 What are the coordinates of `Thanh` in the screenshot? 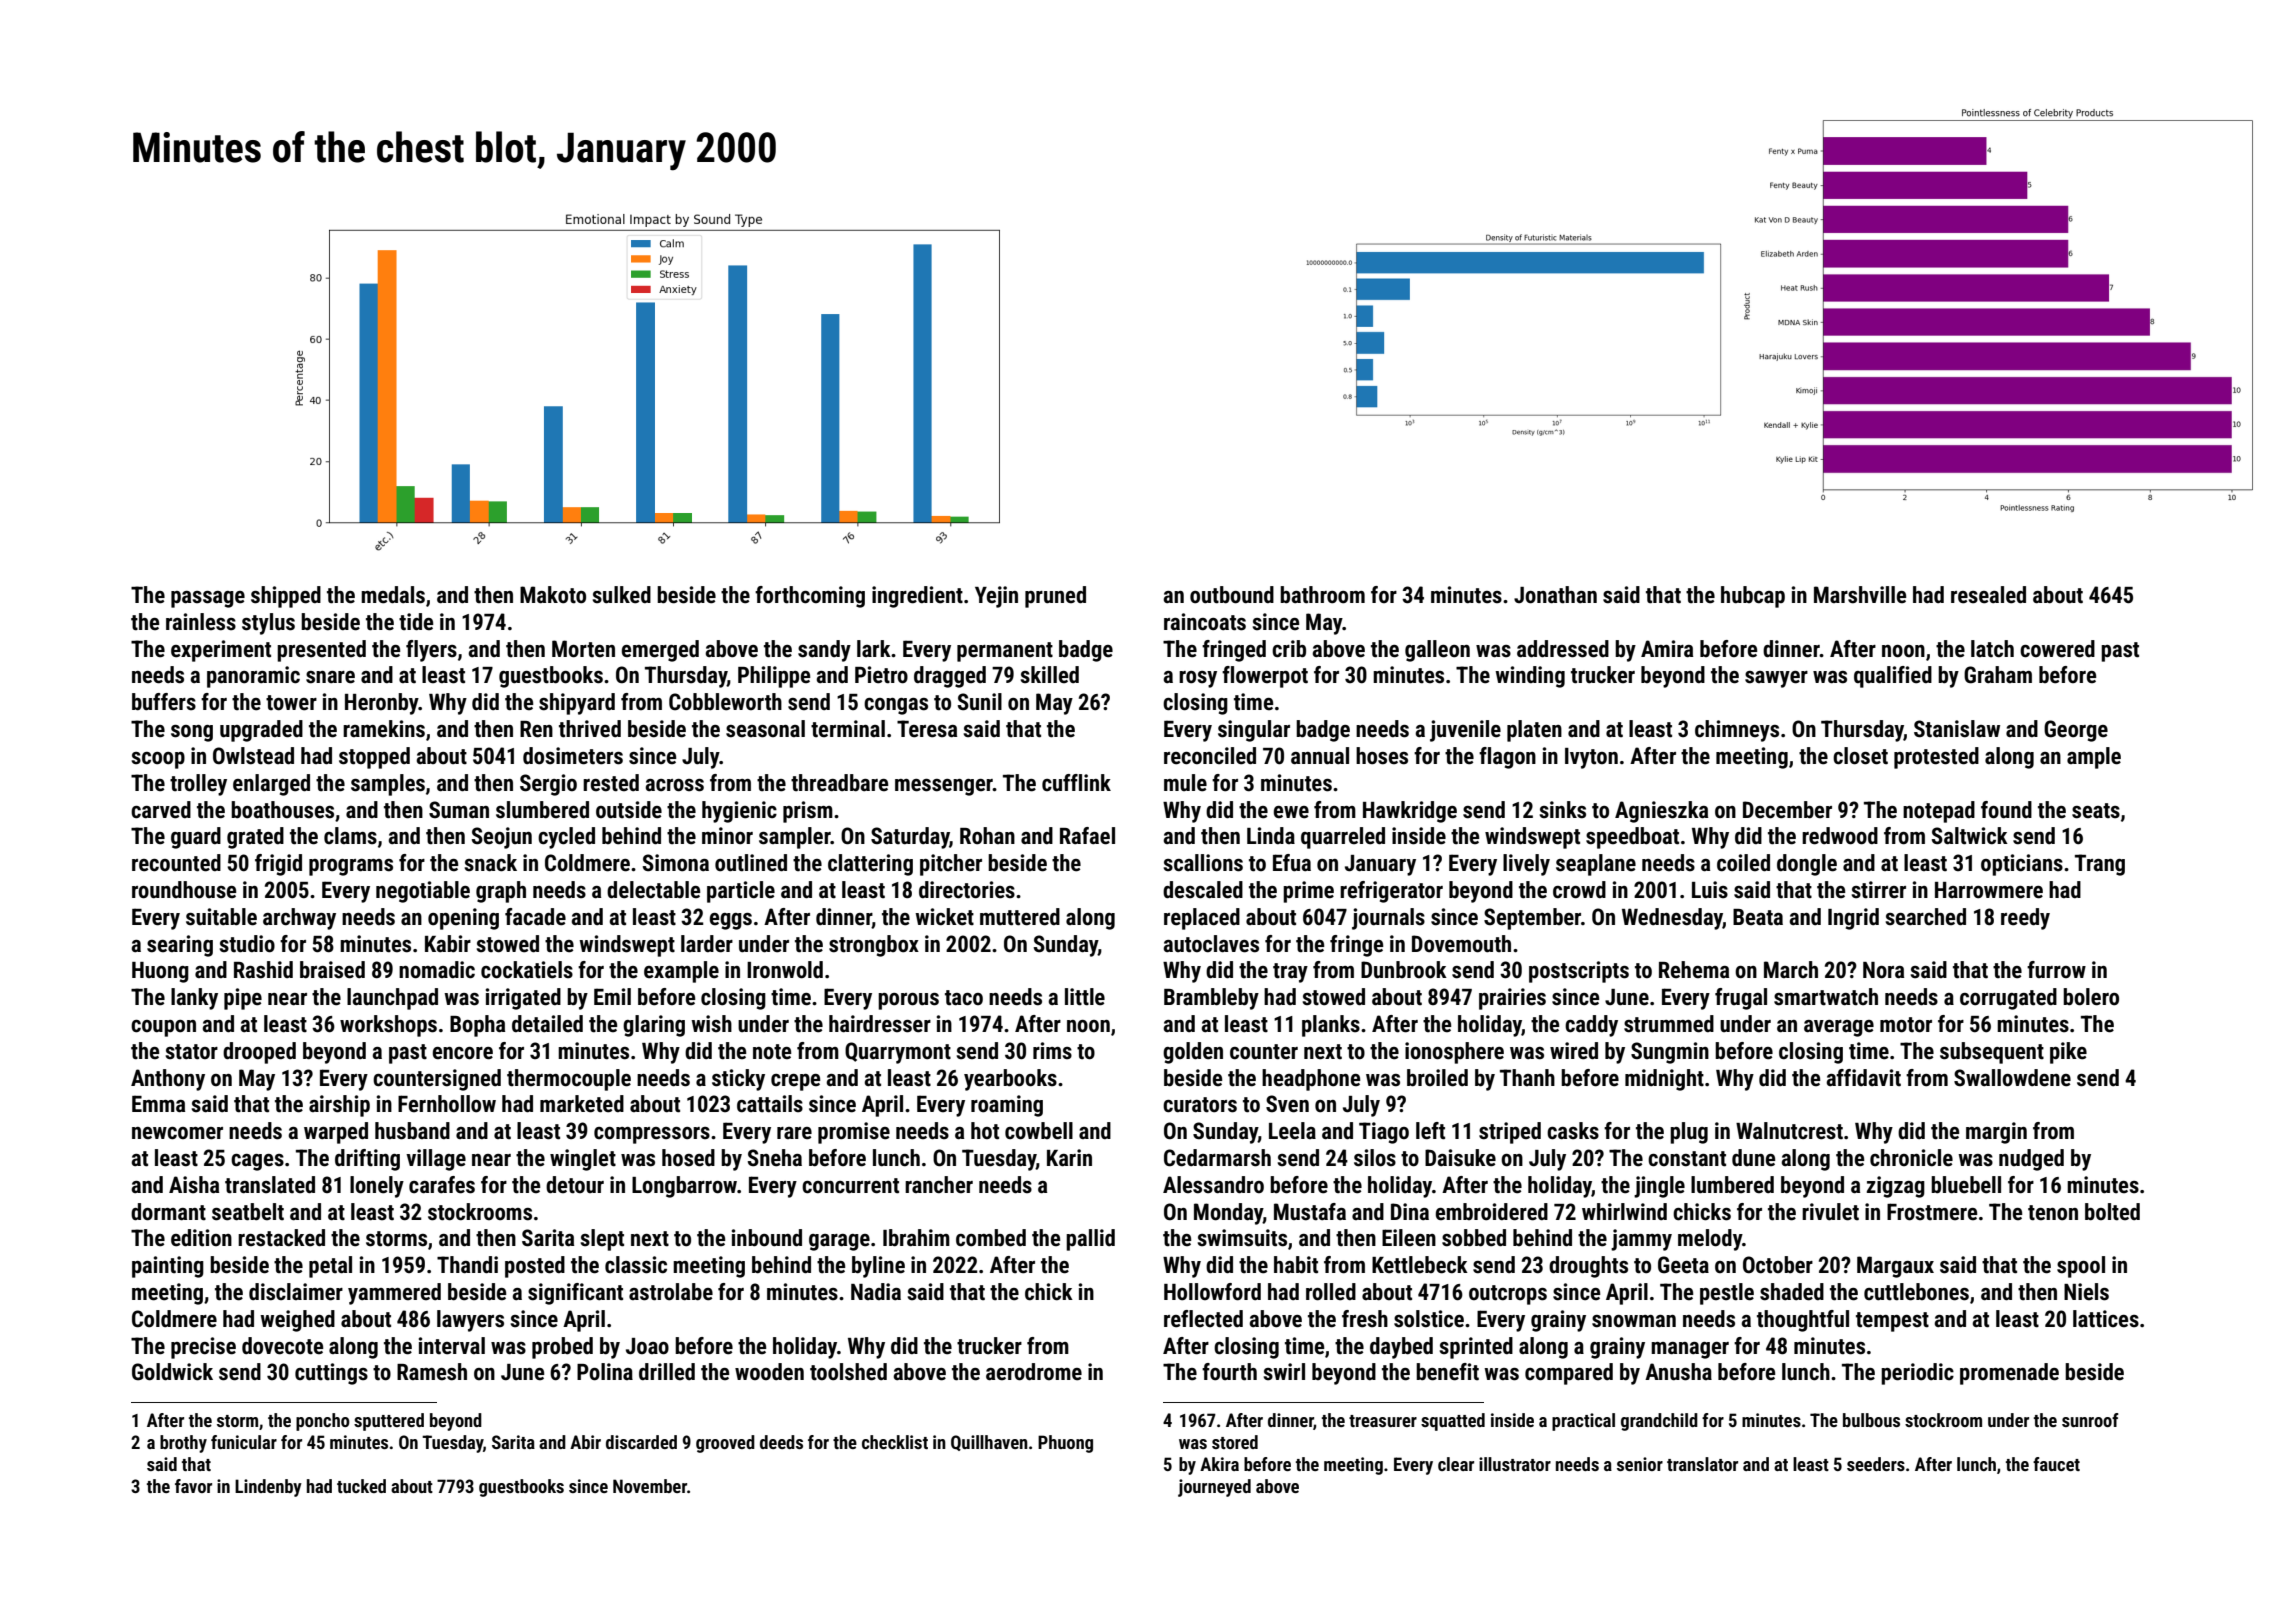 It's located at (1527, 1077).
